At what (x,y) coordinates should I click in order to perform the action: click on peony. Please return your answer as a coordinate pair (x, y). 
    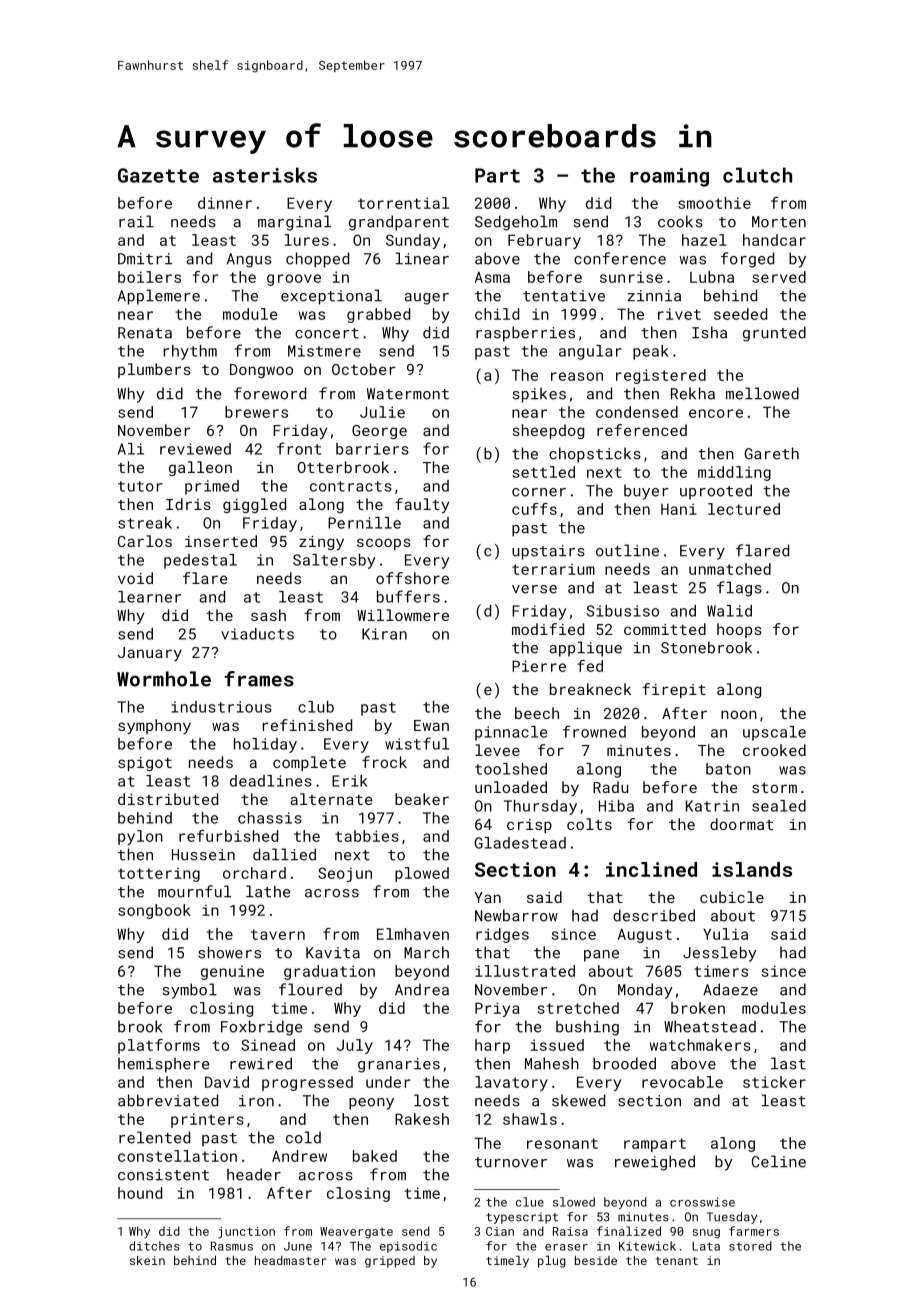
    Looking at the image, I should click on (371, 1104).
